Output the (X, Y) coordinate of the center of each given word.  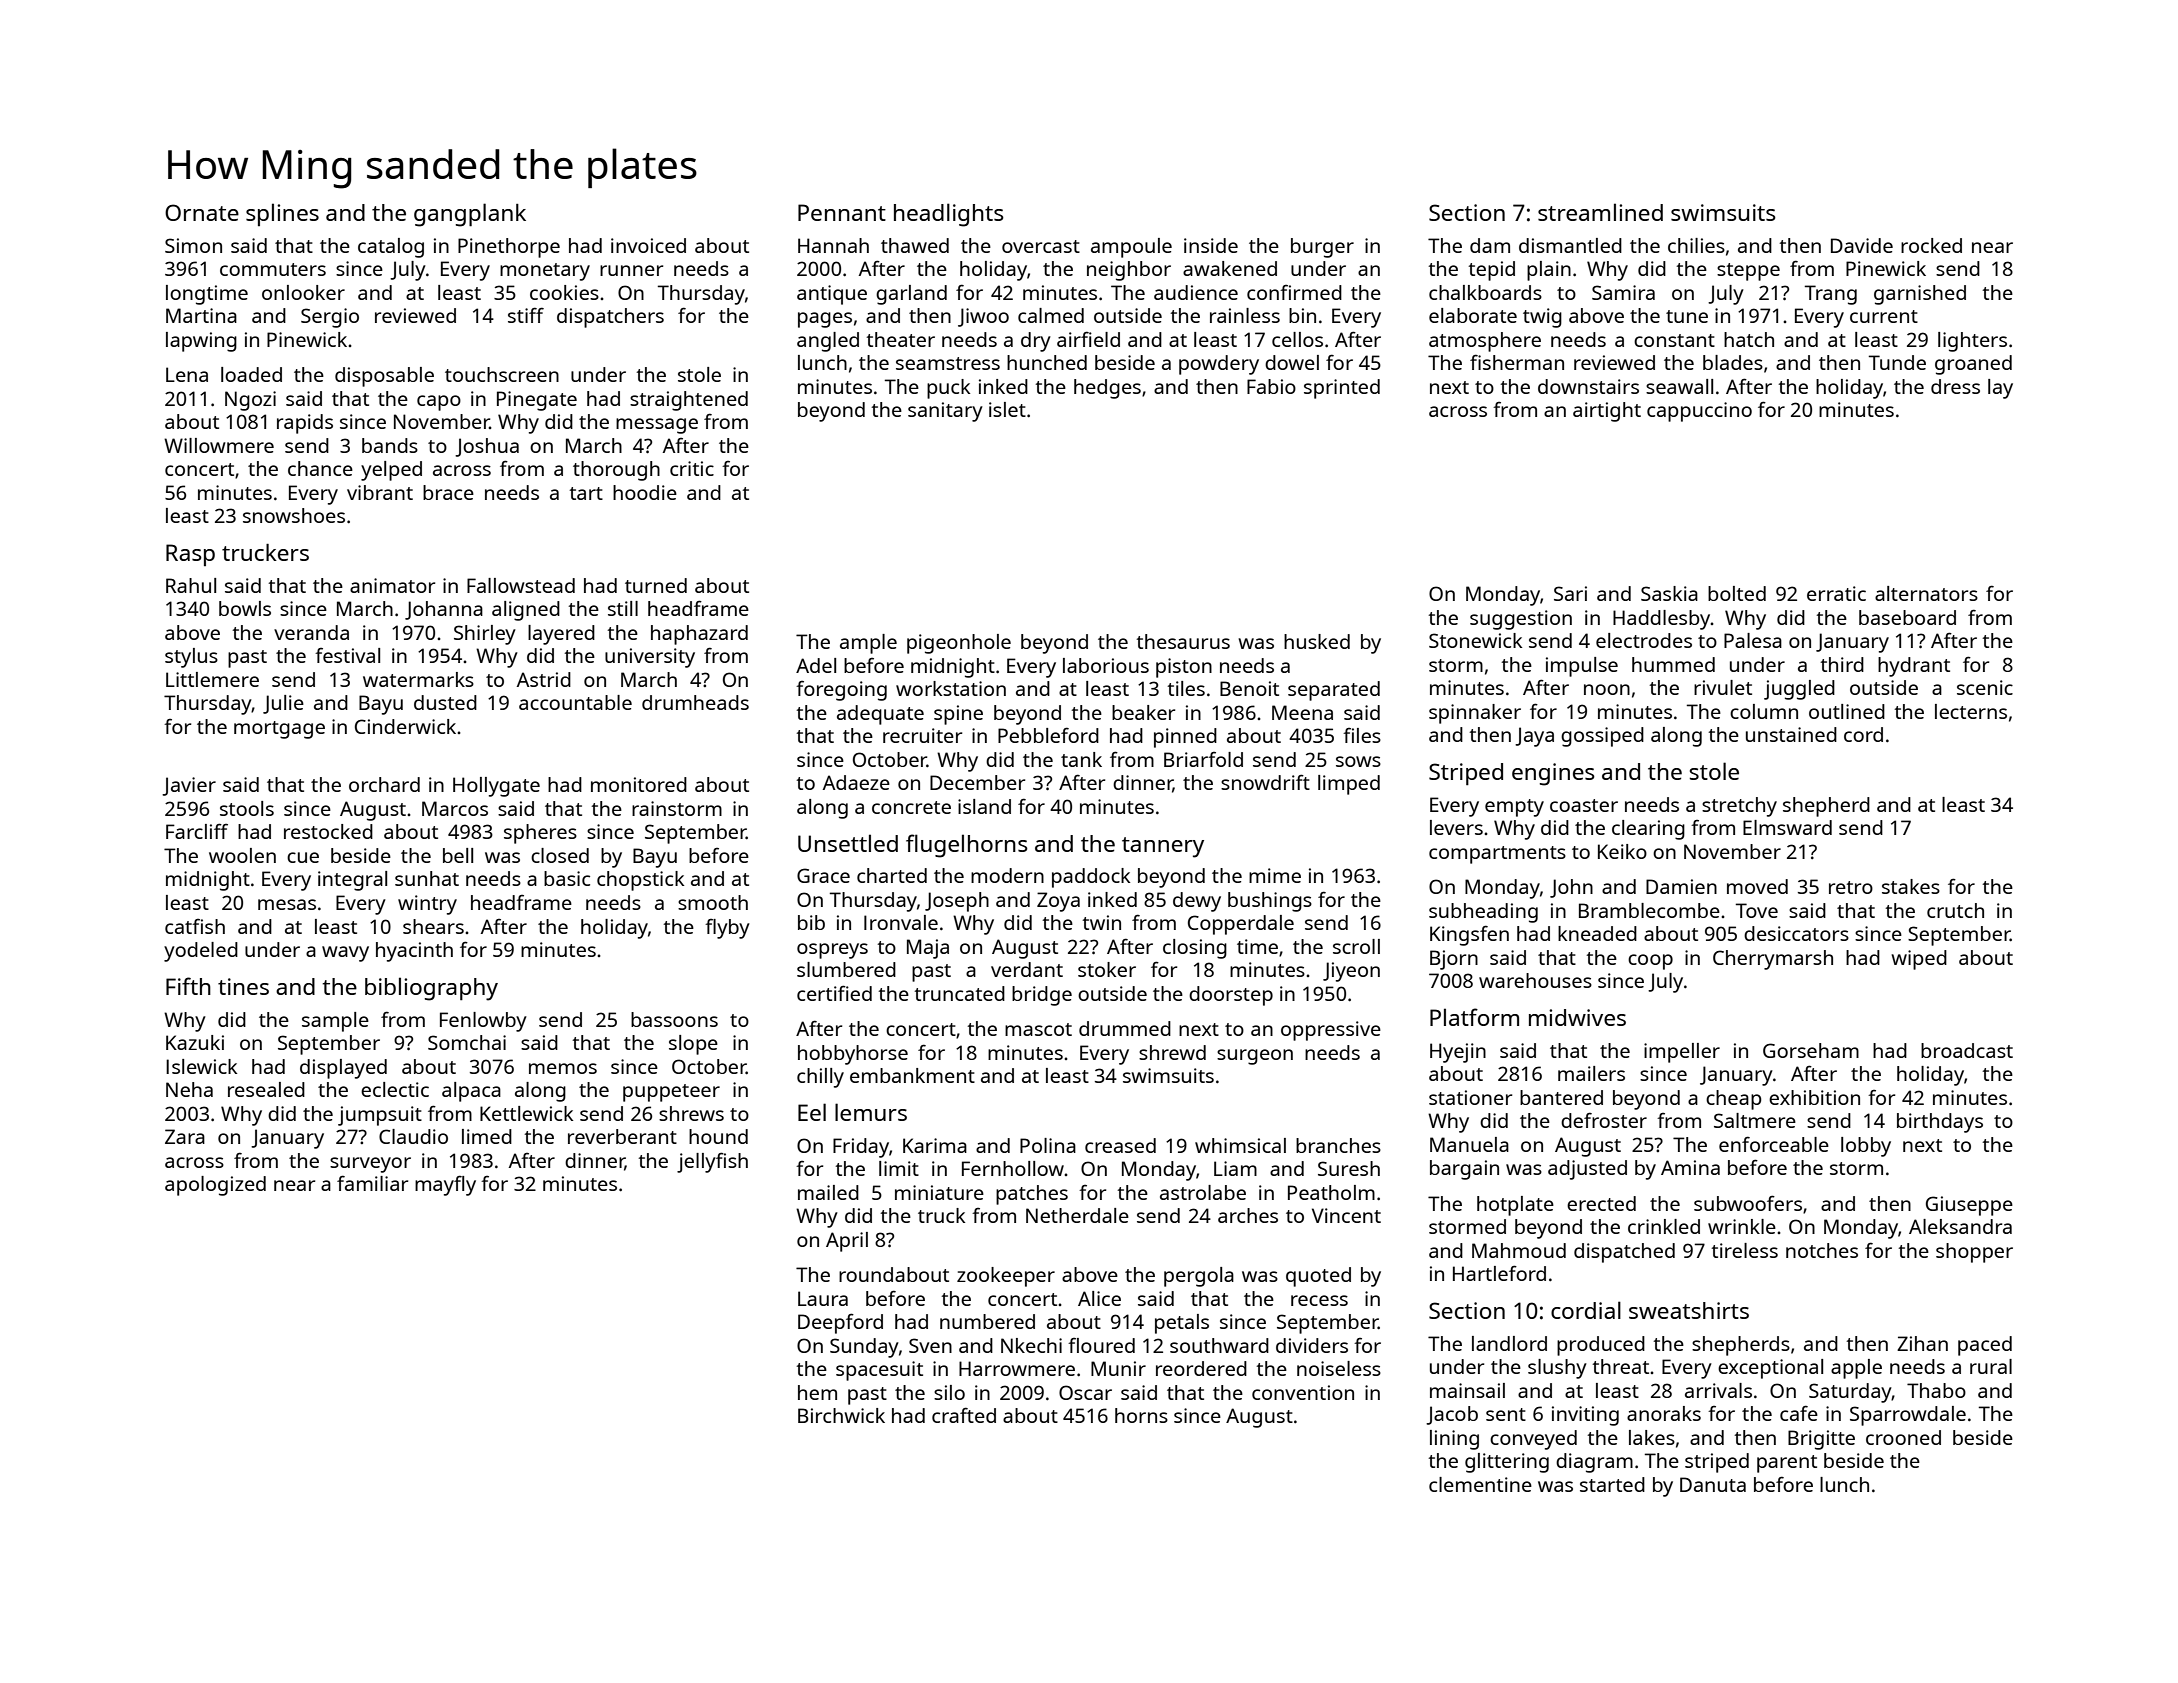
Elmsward (1787, 827)
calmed (1051, 315)
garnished (1920, 295)
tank (1081, 759)
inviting (1585, 1416)
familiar (372, 1183)
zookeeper (1006, 1277)
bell (458, 855)
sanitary (945, 412)
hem (817, 1392)
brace (448, 492)
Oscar (1085, 1392)
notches (1822, 1250)
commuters (273, 269)
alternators (1926, 593)
